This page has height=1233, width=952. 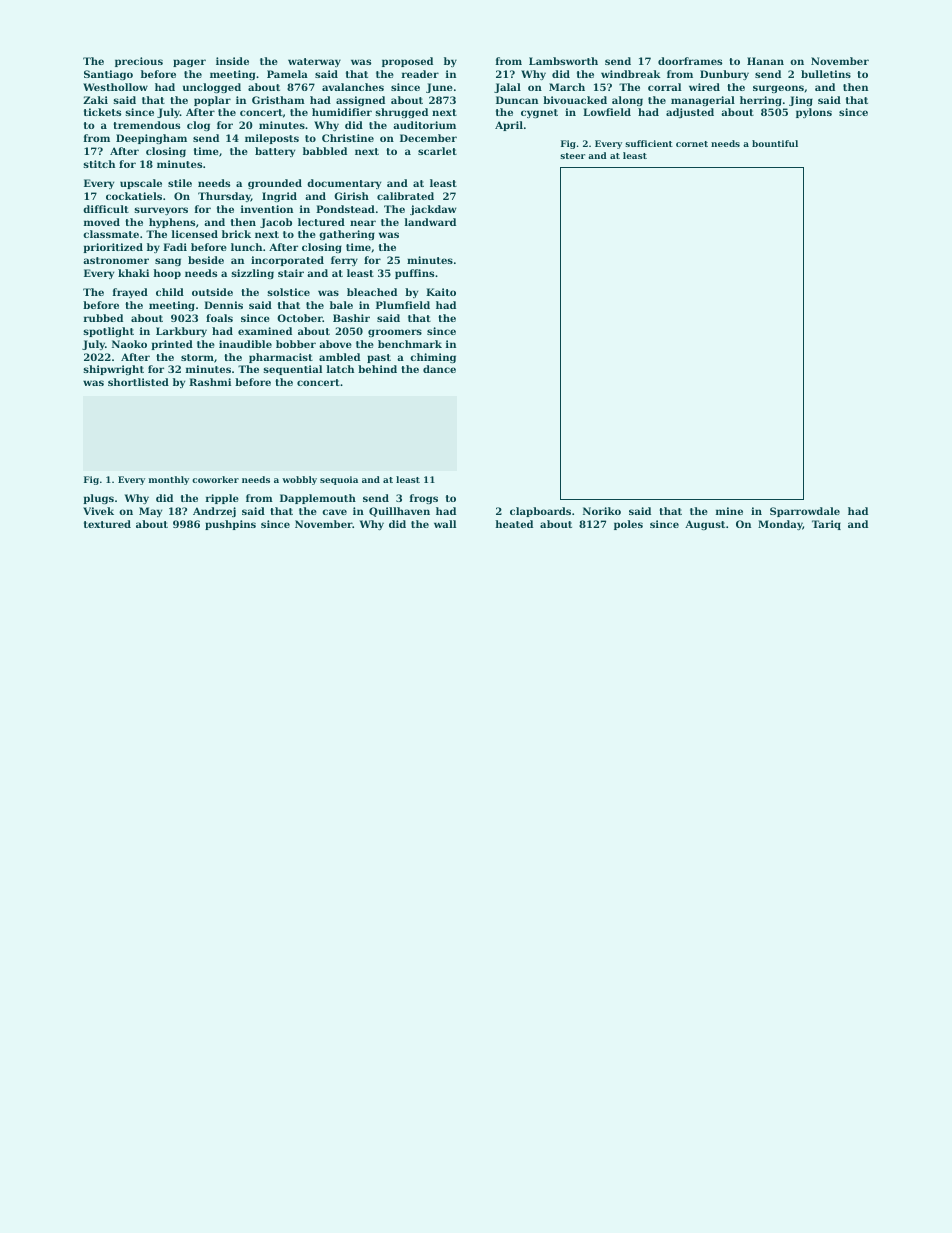 What do you see at coordinates (139, 62) in the page?
I see `precious` at bounding box center [139, 62].
